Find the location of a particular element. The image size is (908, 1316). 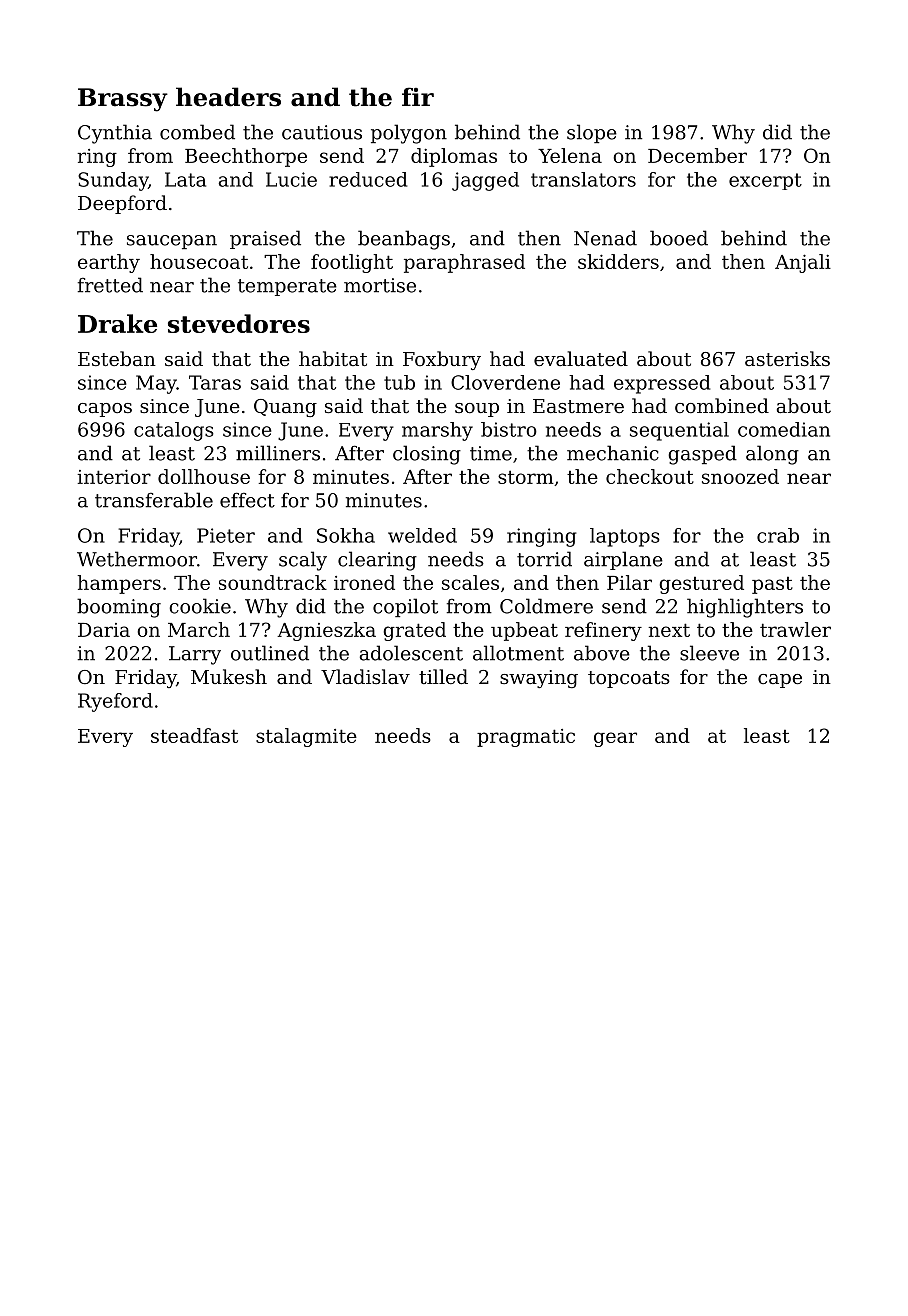

fir is located at coordinates (418, 96).
